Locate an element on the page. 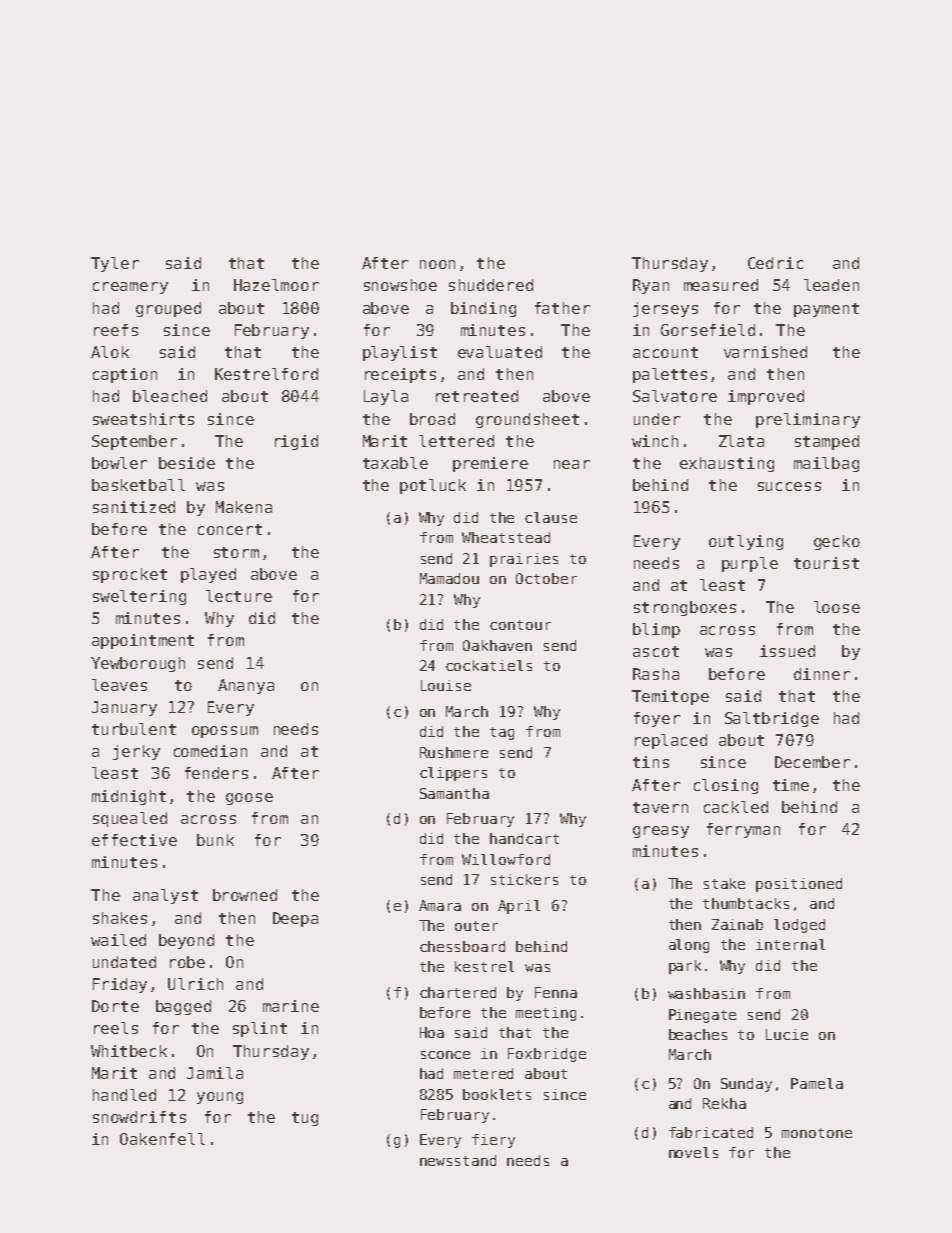  monotone is located at coordinates (817, 1133).
